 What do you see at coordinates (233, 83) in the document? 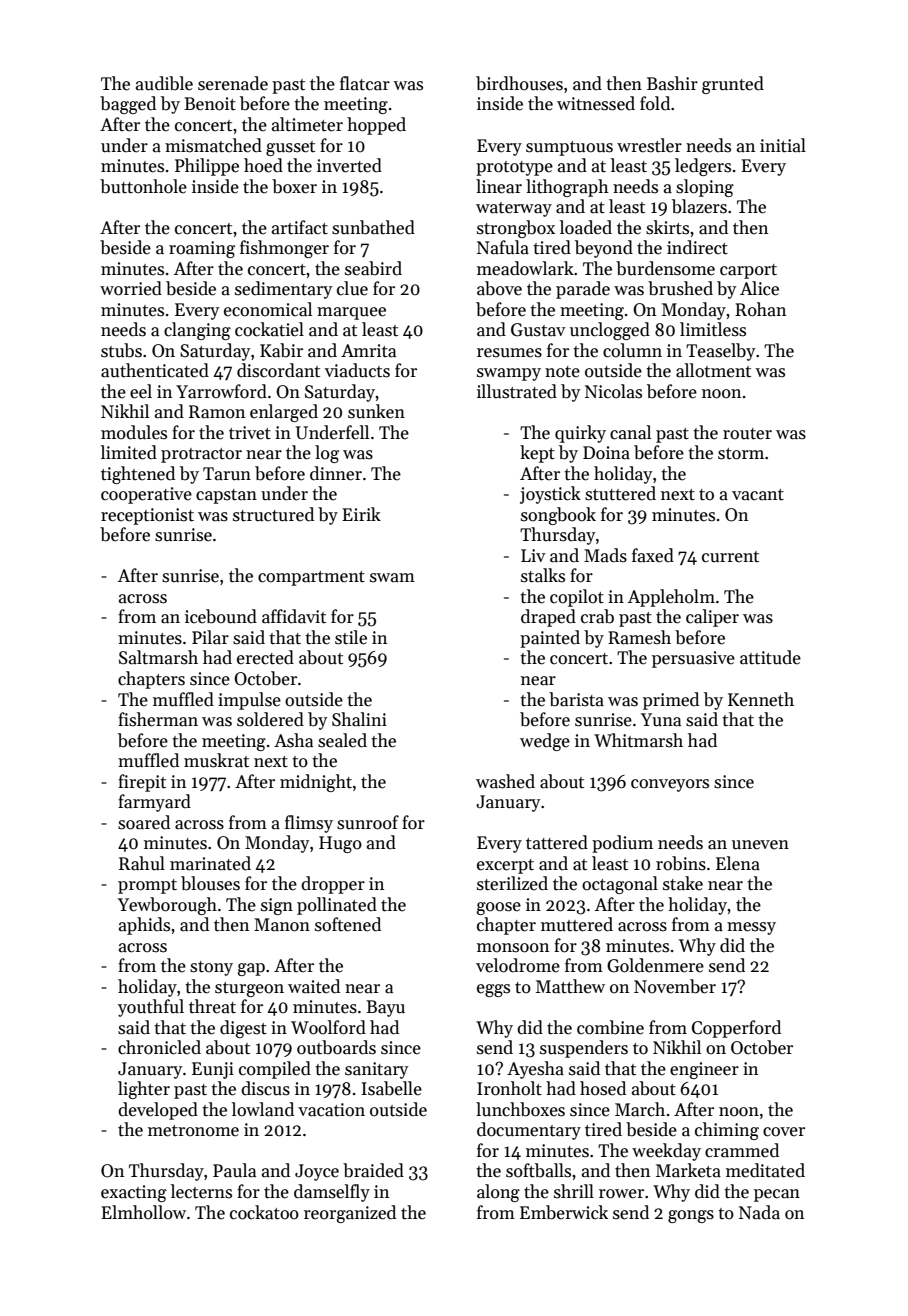
I see `serenade` at bounding box center [233, 83].
